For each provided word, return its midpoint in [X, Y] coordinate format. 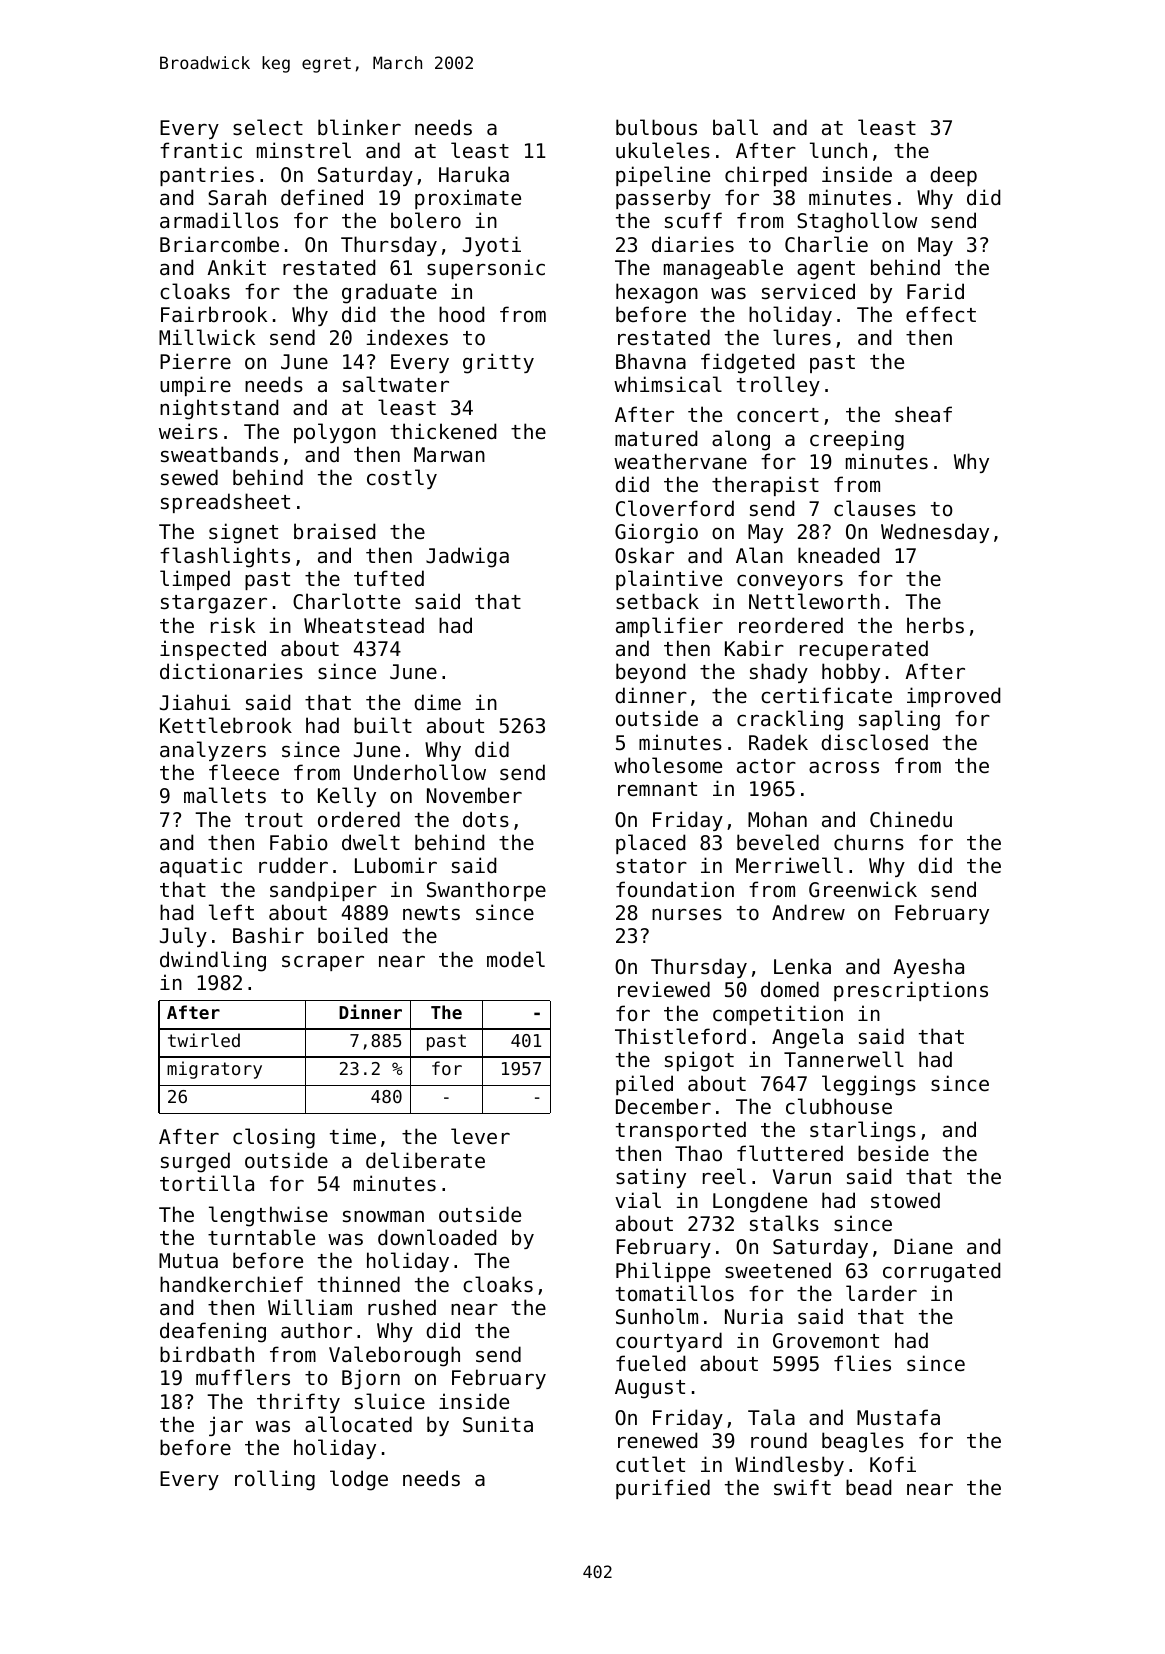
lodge [359, 1480]
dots [486, 819]
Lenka [802, 966]
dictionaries [231, 671]
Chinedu [911, 819]
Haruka [474, 174]
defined [322, 197]
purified [663, 1489]
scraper [323, 963]
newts [431, 913]
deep [953, 176]
